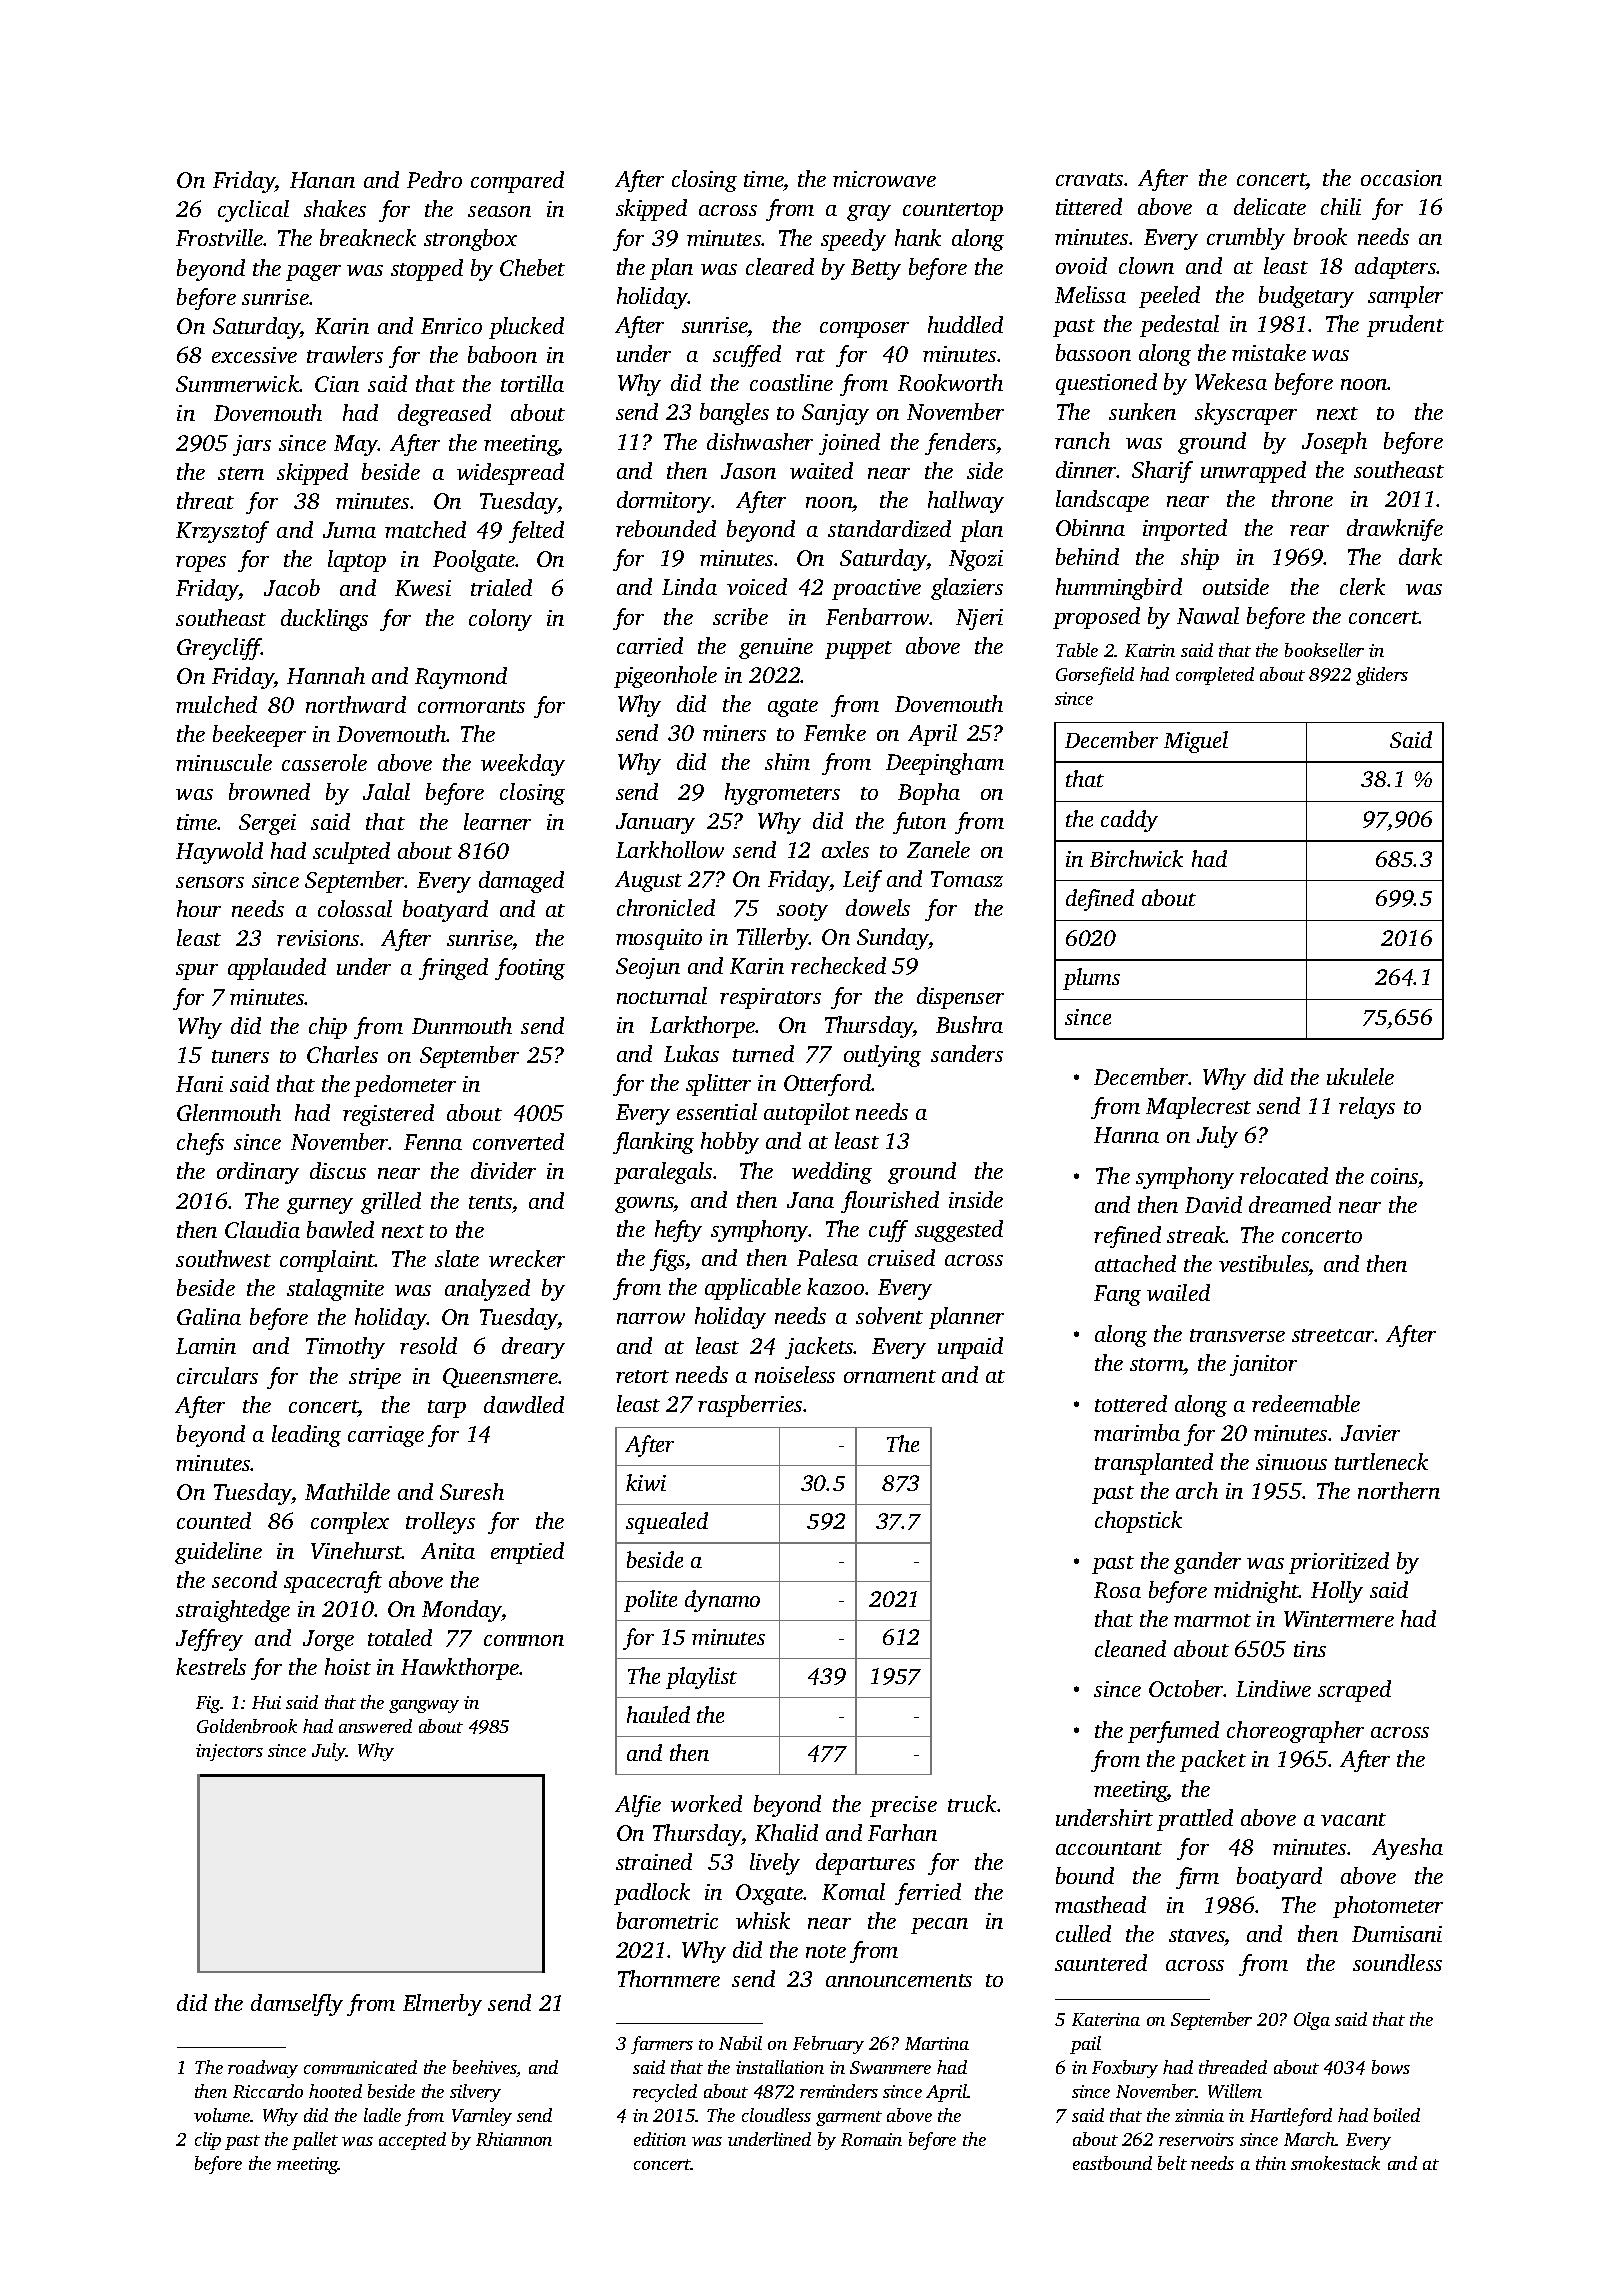 The height and width of the page is (2292, 1620). What do you see at coordinates (1086, 469) in the page?
I see `dinner` at bounding box center [1086, 469].
